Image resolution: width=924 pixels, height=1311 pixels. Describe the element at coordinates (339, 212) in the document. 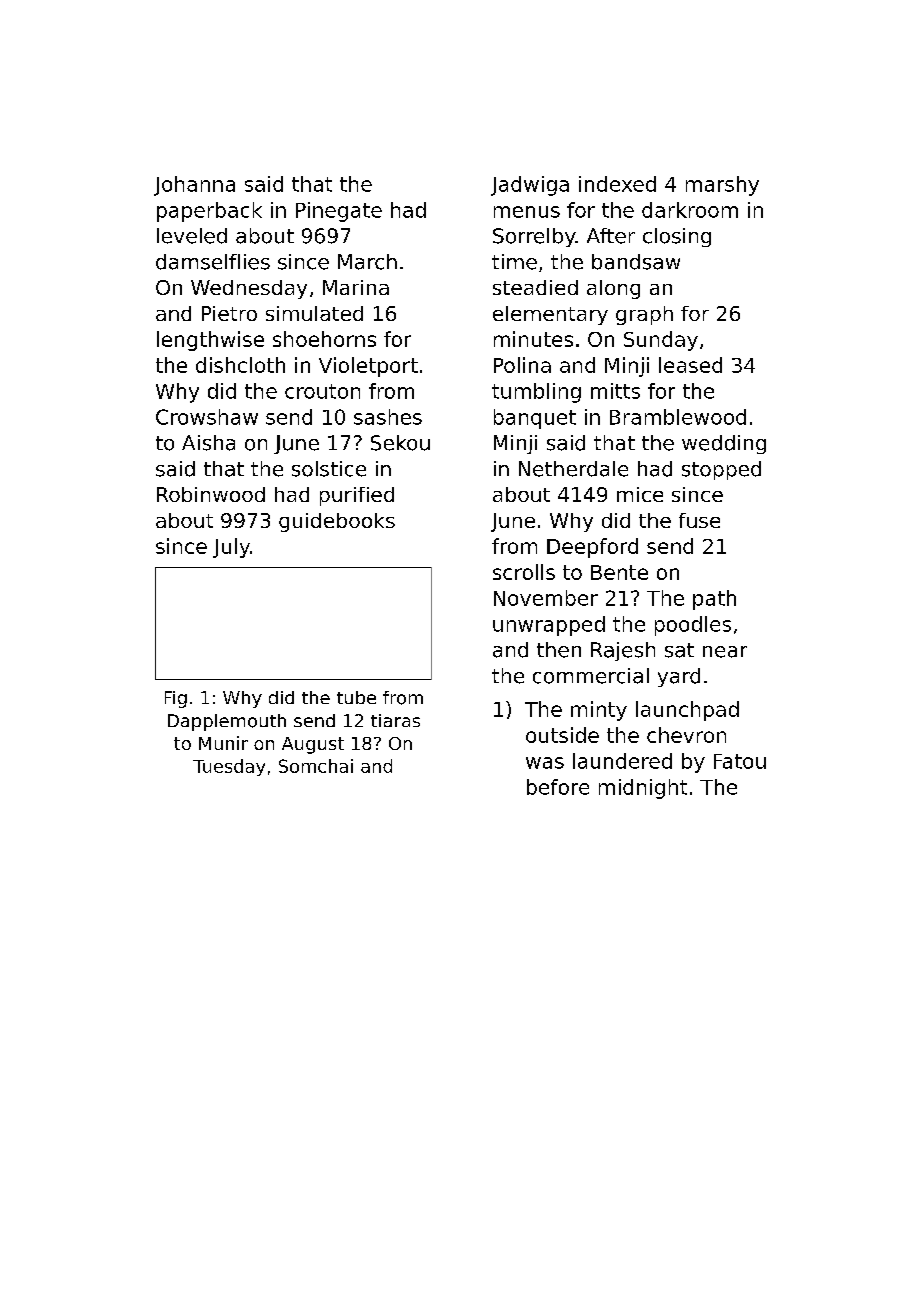

I see `Pinegate` at that location.
